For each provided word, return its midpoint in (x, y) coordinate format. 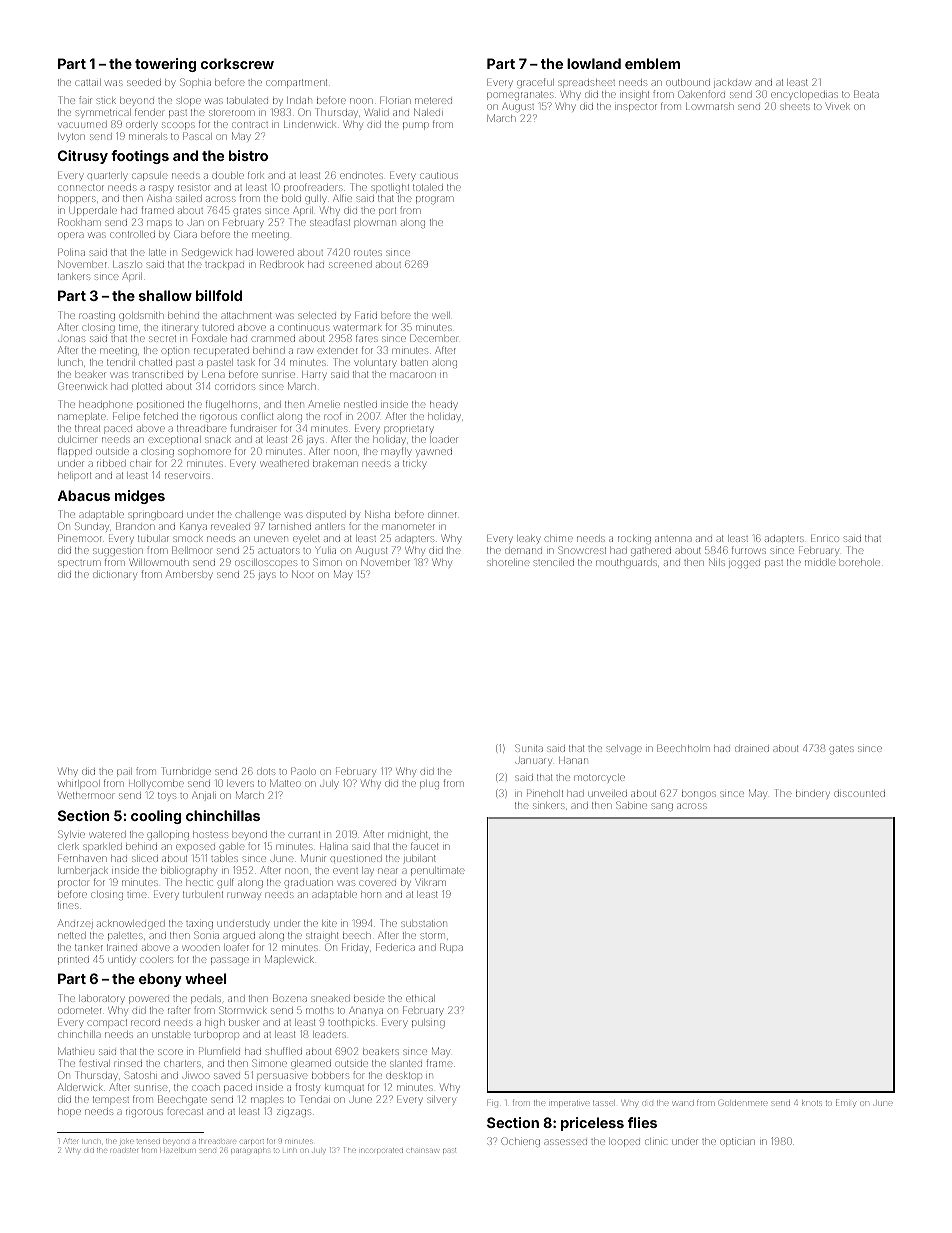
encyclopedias (804, 95)
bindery (813, 794)
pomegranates (520, 95)
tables (224, 859)
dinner (442, 515)
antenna (673, 539)
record (145, 1023)
